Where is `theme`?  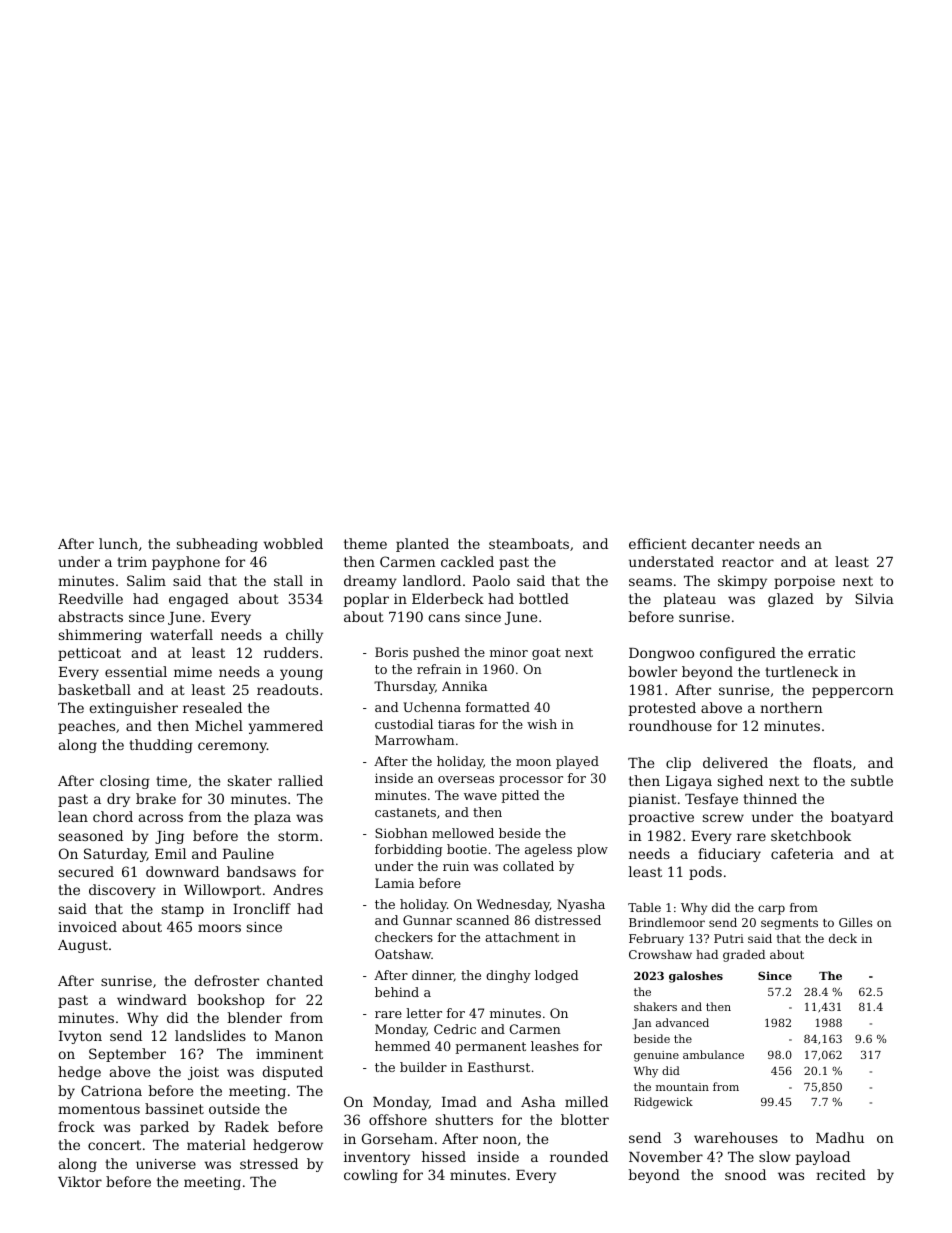 theme is located at coordinates (365, 543).
